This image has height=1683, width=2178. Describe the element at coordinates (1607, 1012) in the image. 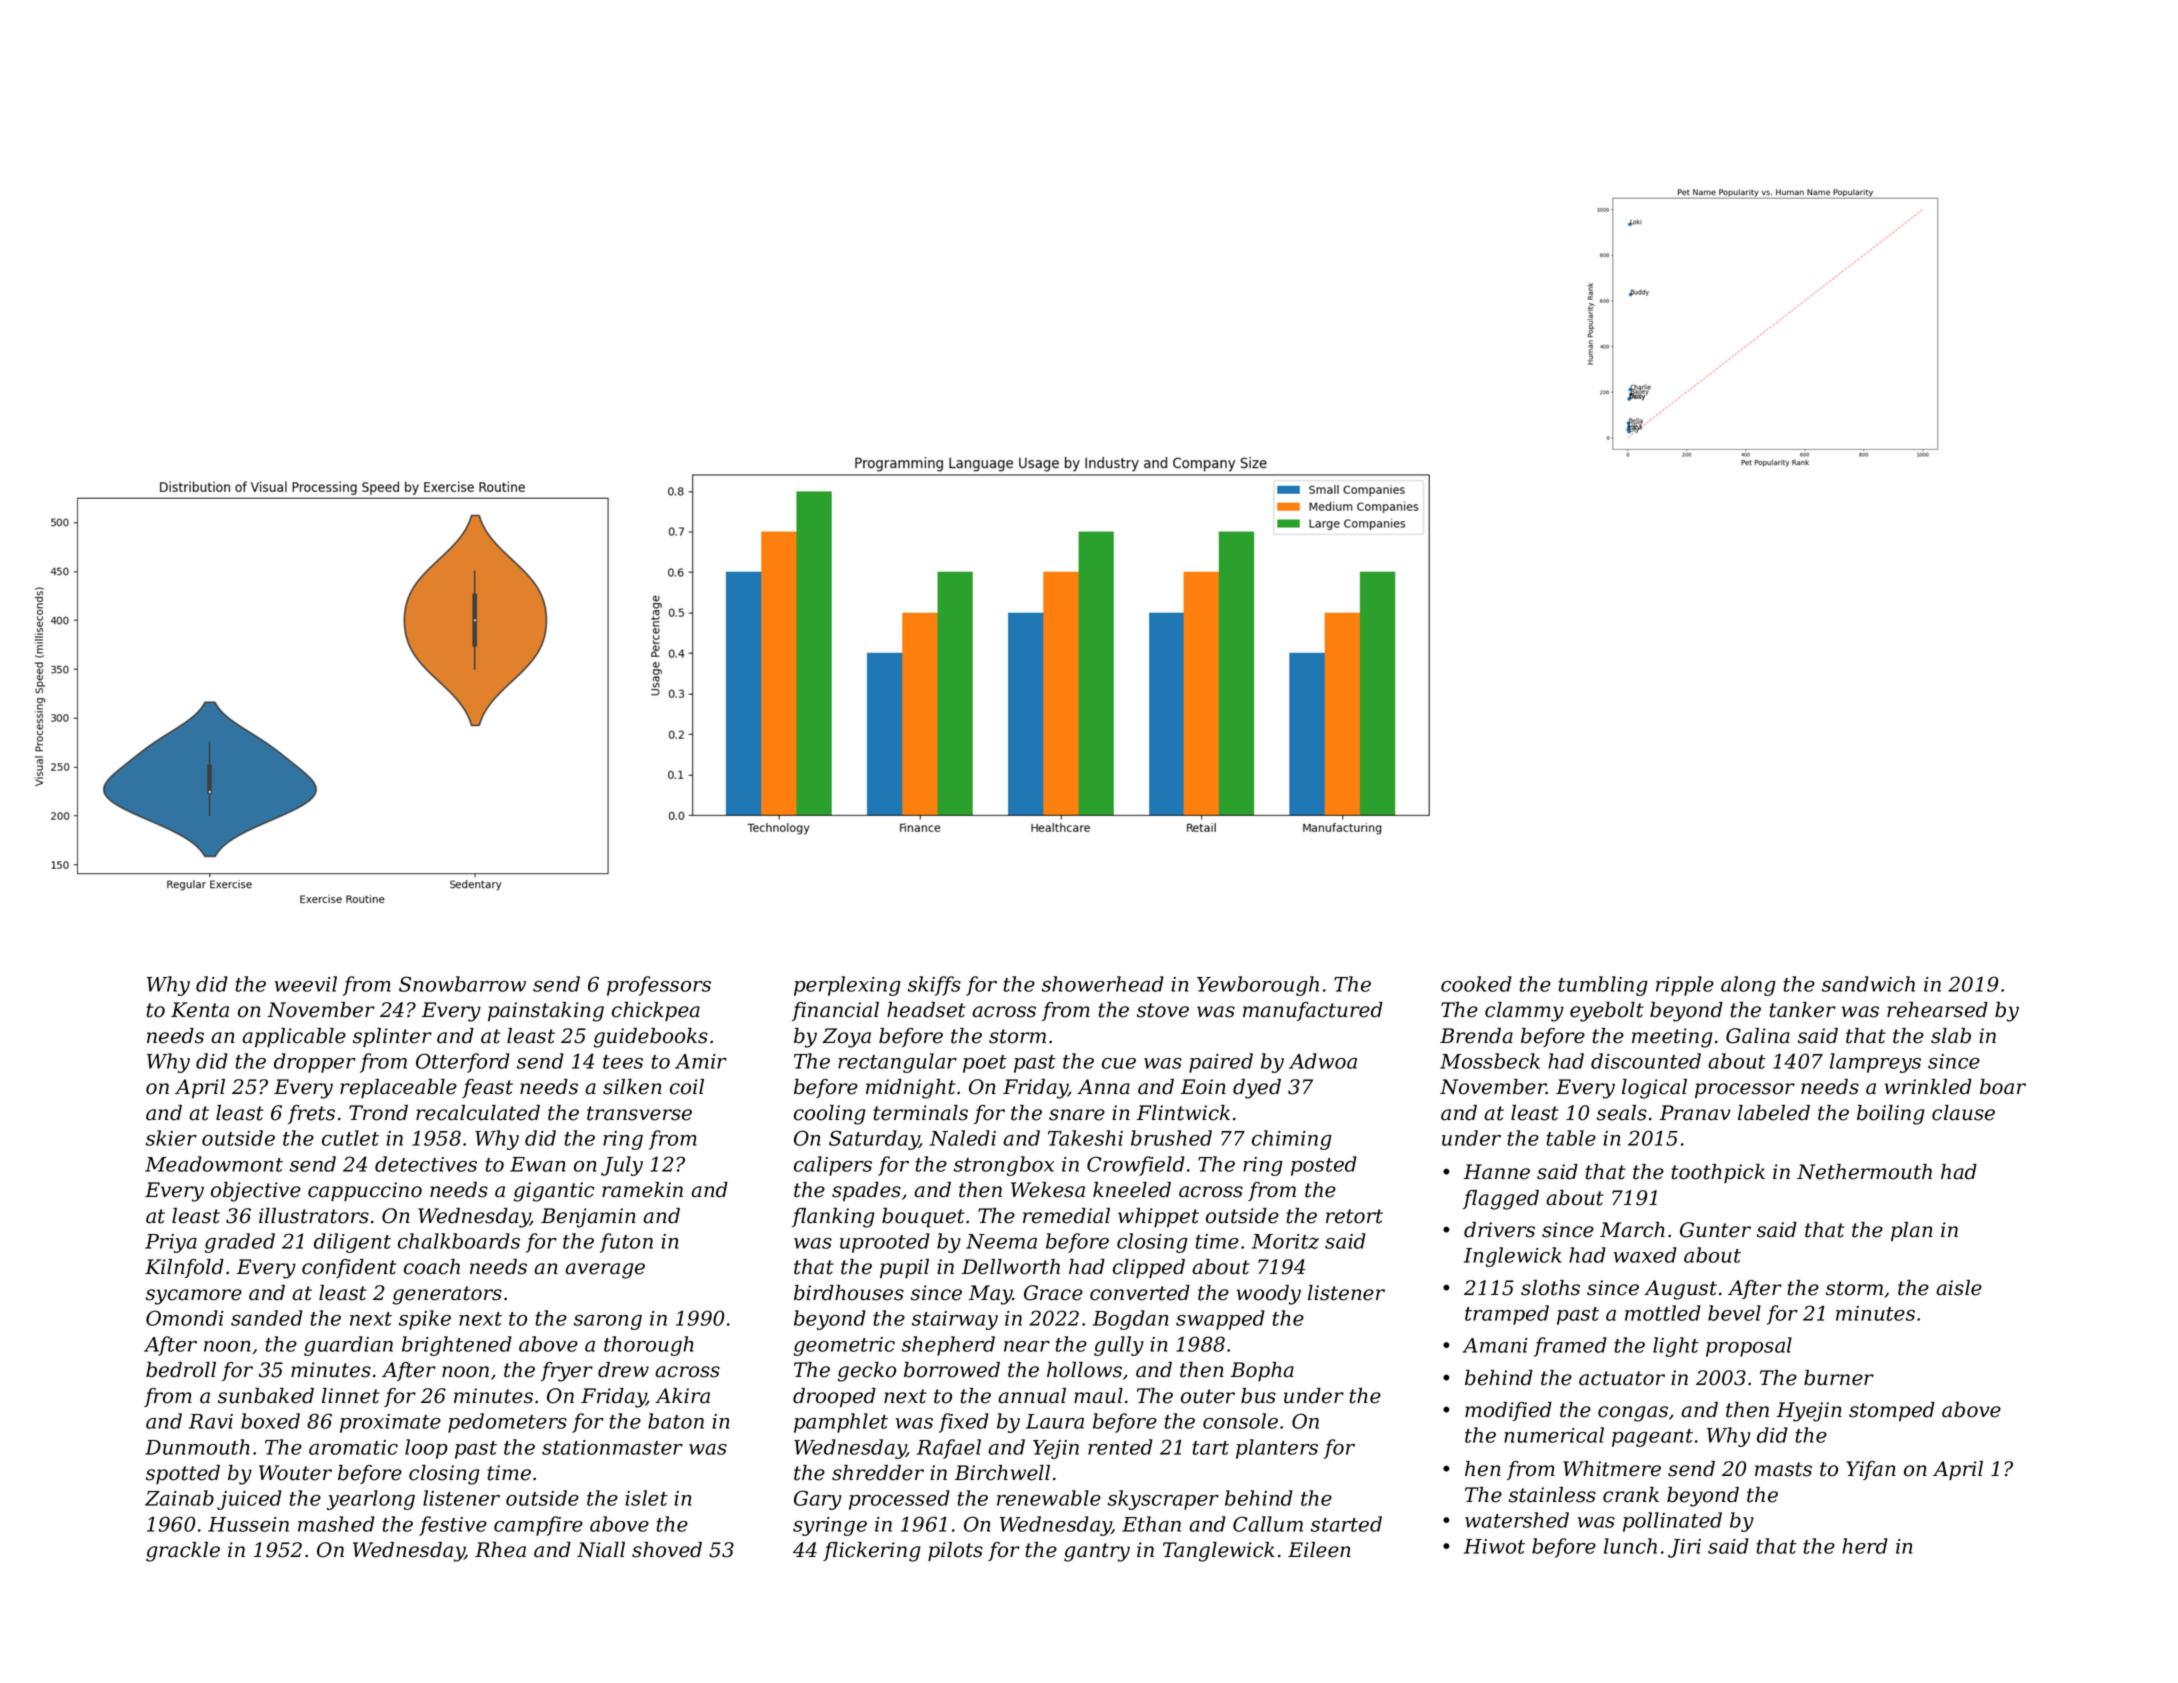

I see `eyebolt` at that location.
